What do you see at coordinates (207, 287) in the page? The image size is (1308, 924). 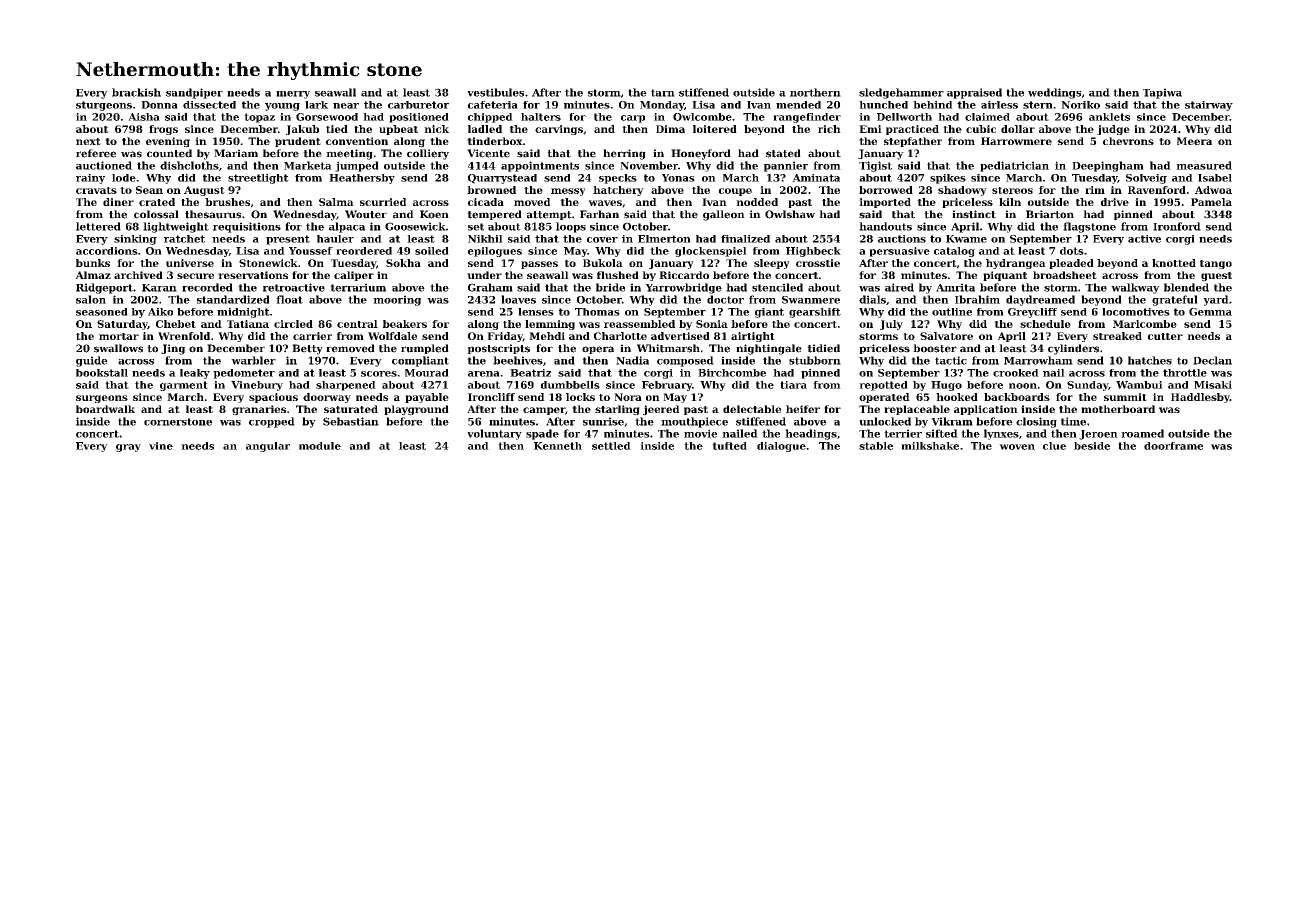 I see `recorded` at bounding box center [207, 287].
